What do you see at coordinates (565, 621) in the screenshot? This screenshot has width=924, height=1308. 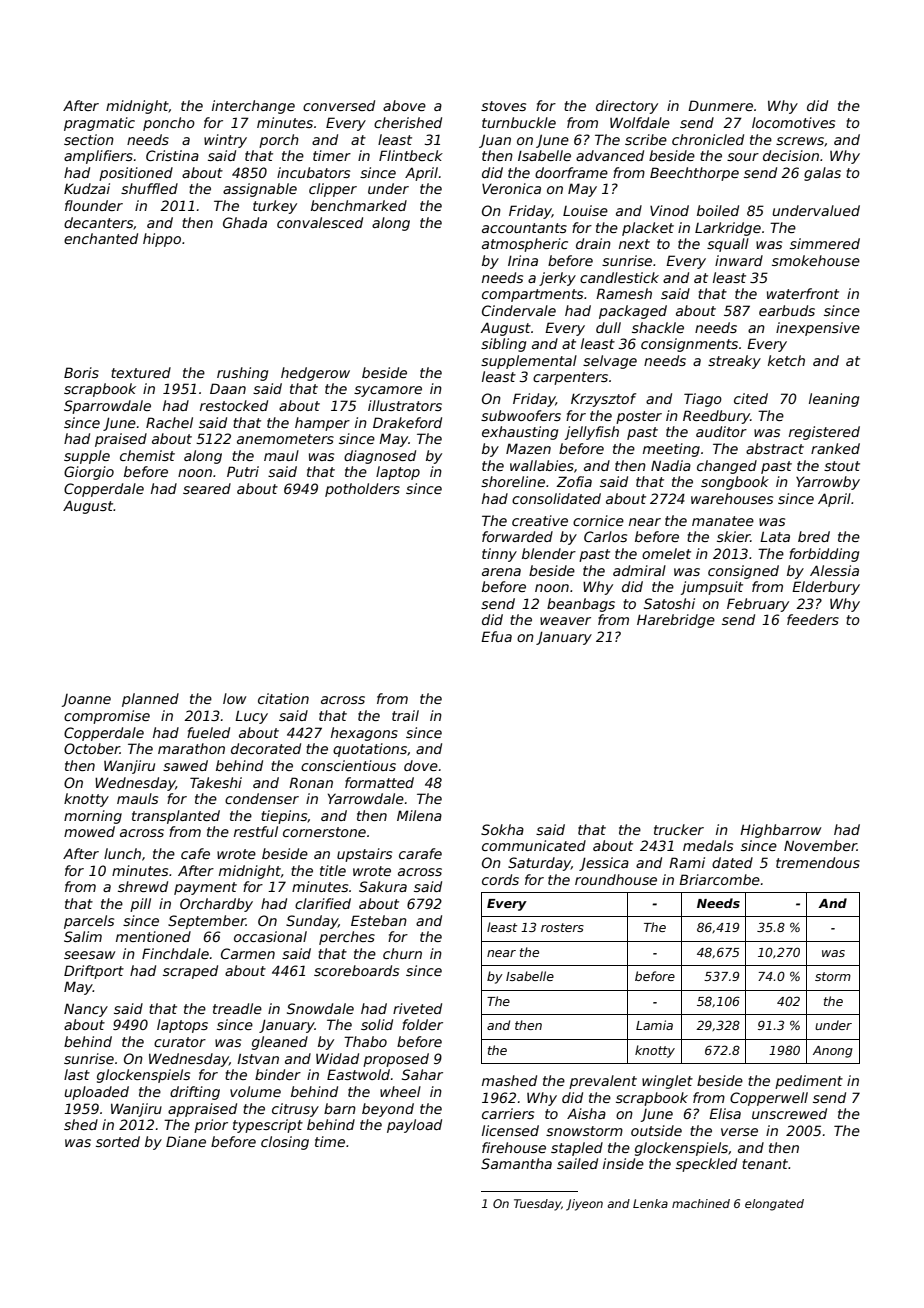 I see `weaver` at bounding box center [565, 621].
